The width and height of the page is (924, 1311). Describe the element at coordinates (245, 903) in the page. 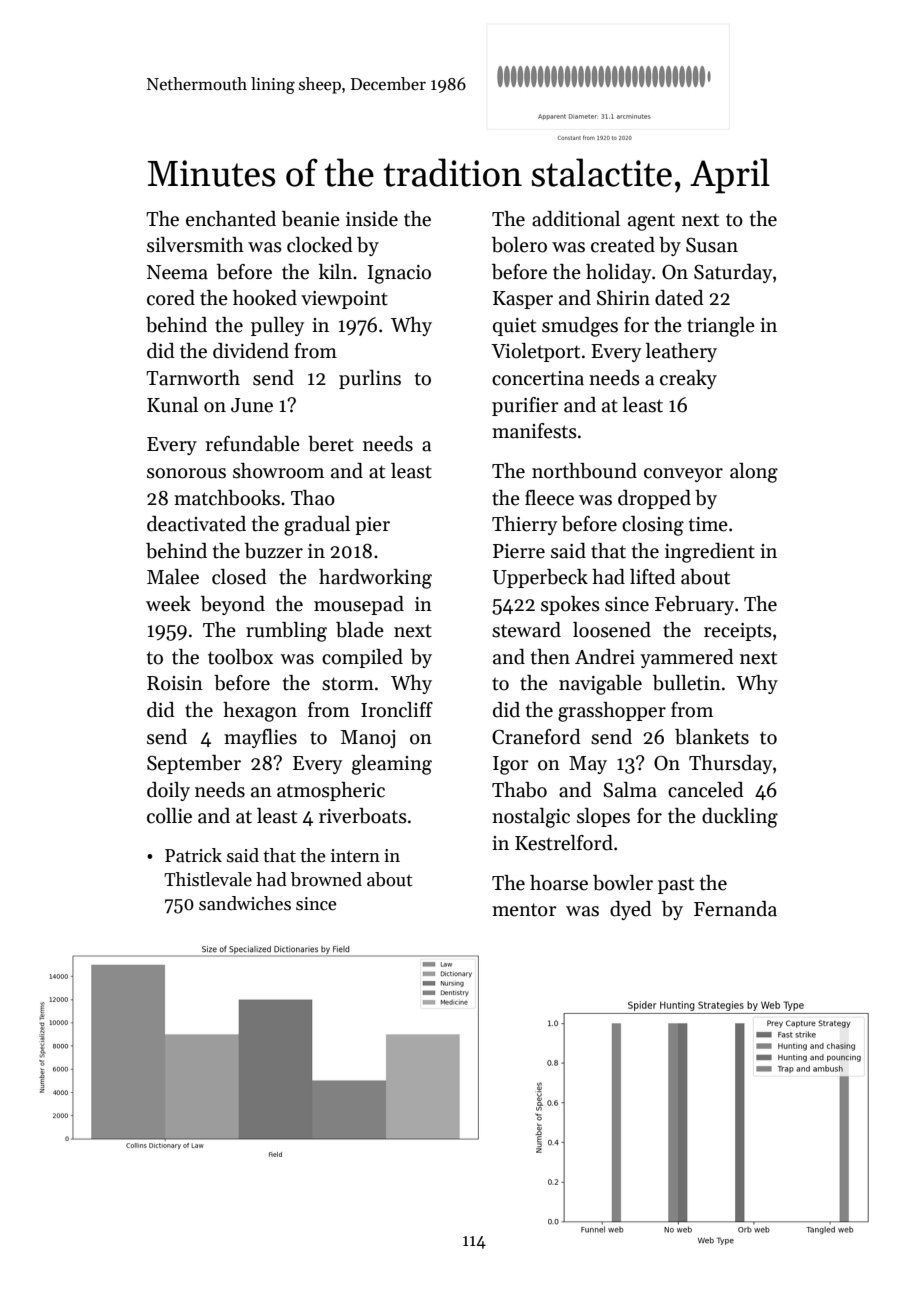

I see `sandwiches` at that location.
